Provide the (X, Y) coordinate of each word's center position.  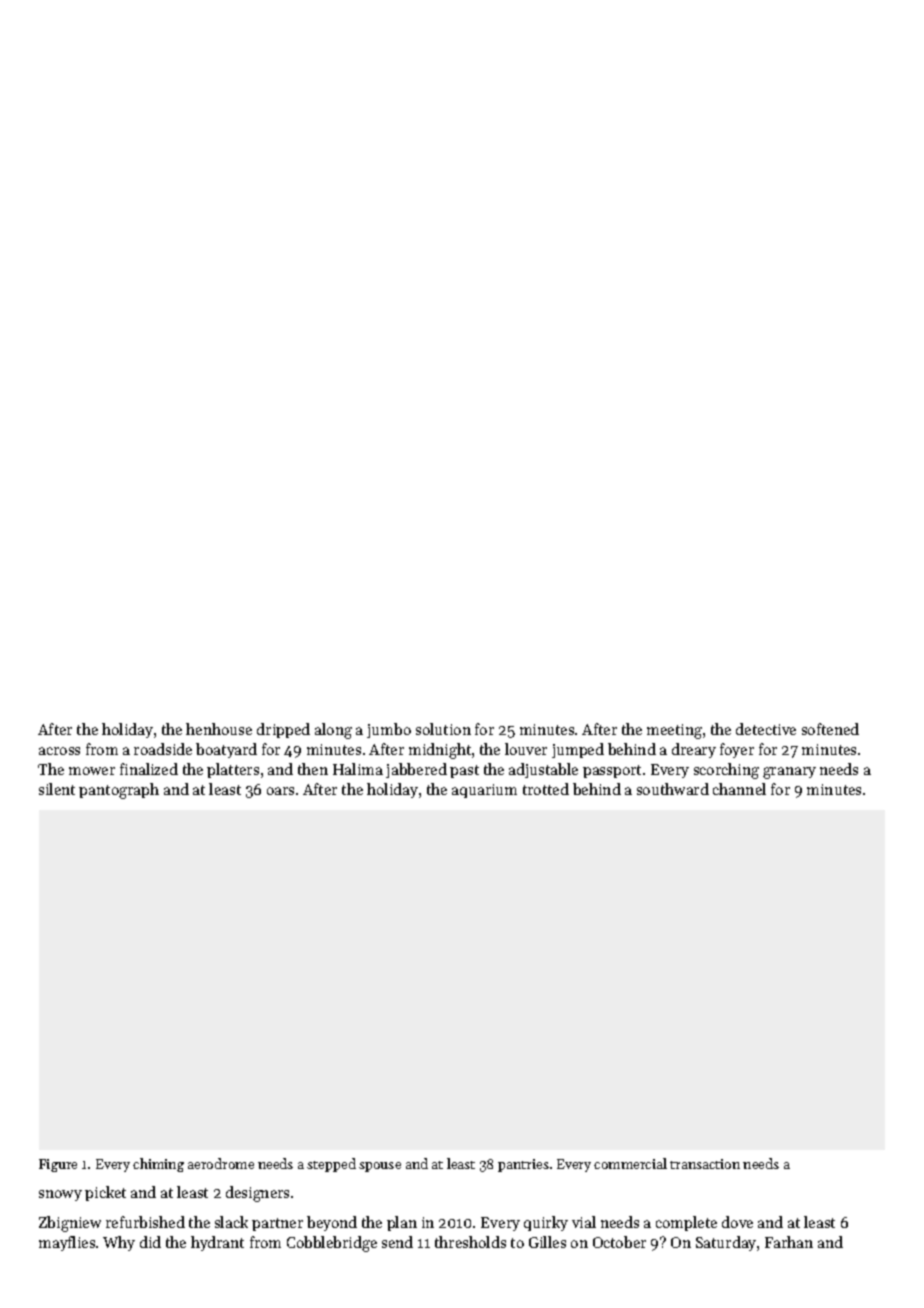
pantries (523, 1165)
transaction (705, 1164)
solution (443, 729)
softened (830, 729)
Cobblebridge (332, 1244)
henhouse (219, 729)
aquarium (484, 791)
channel (739, 789)
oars (280, 791)
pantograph (119, 791)
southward (673, 789)
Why (119, 1243)
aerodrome (221, 1163)
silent (57, 789)
